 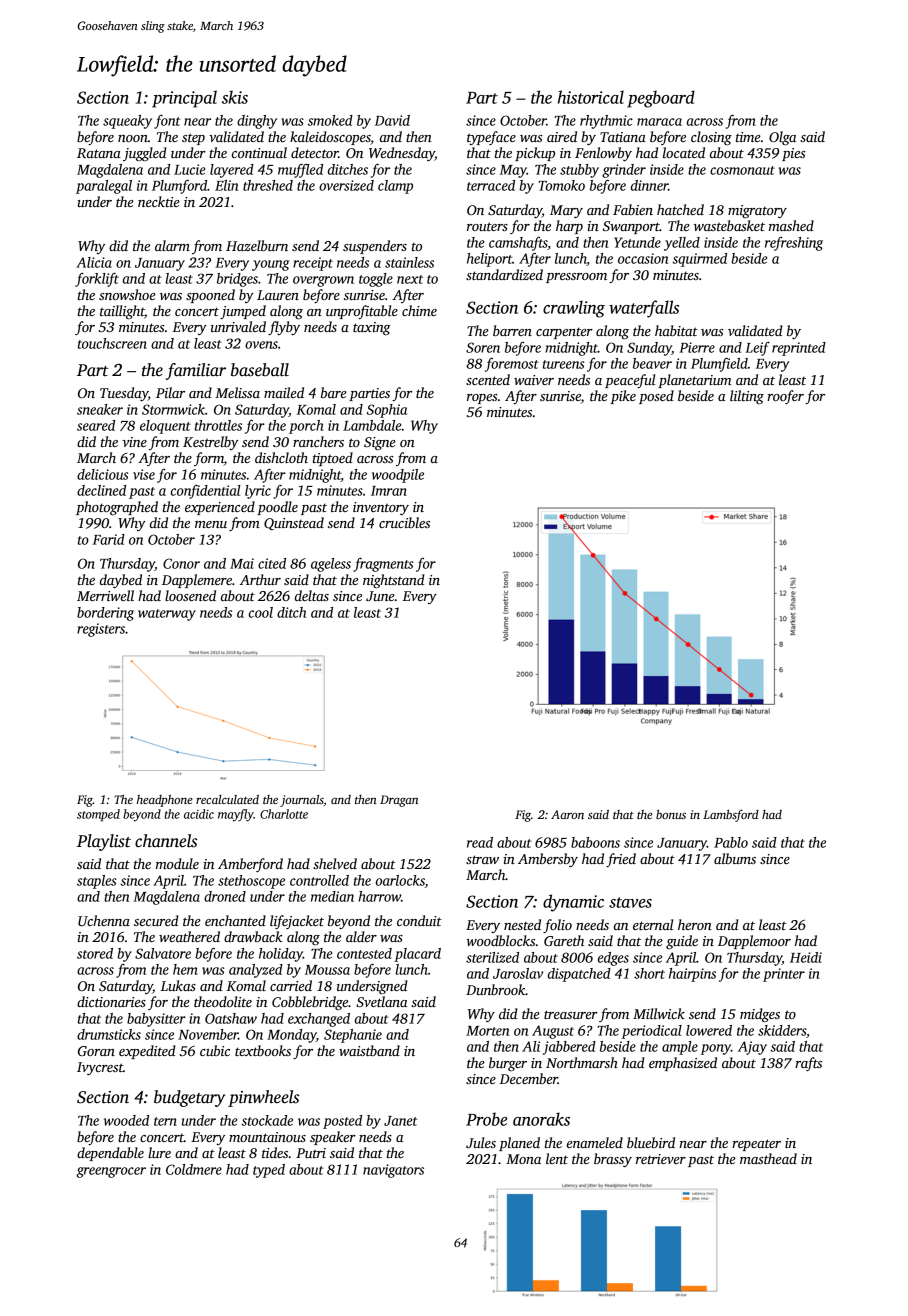 What do you see at coordinates (756, 1145) in the screenshot?
I see `repeater` at bounding box center [756, 1145].
